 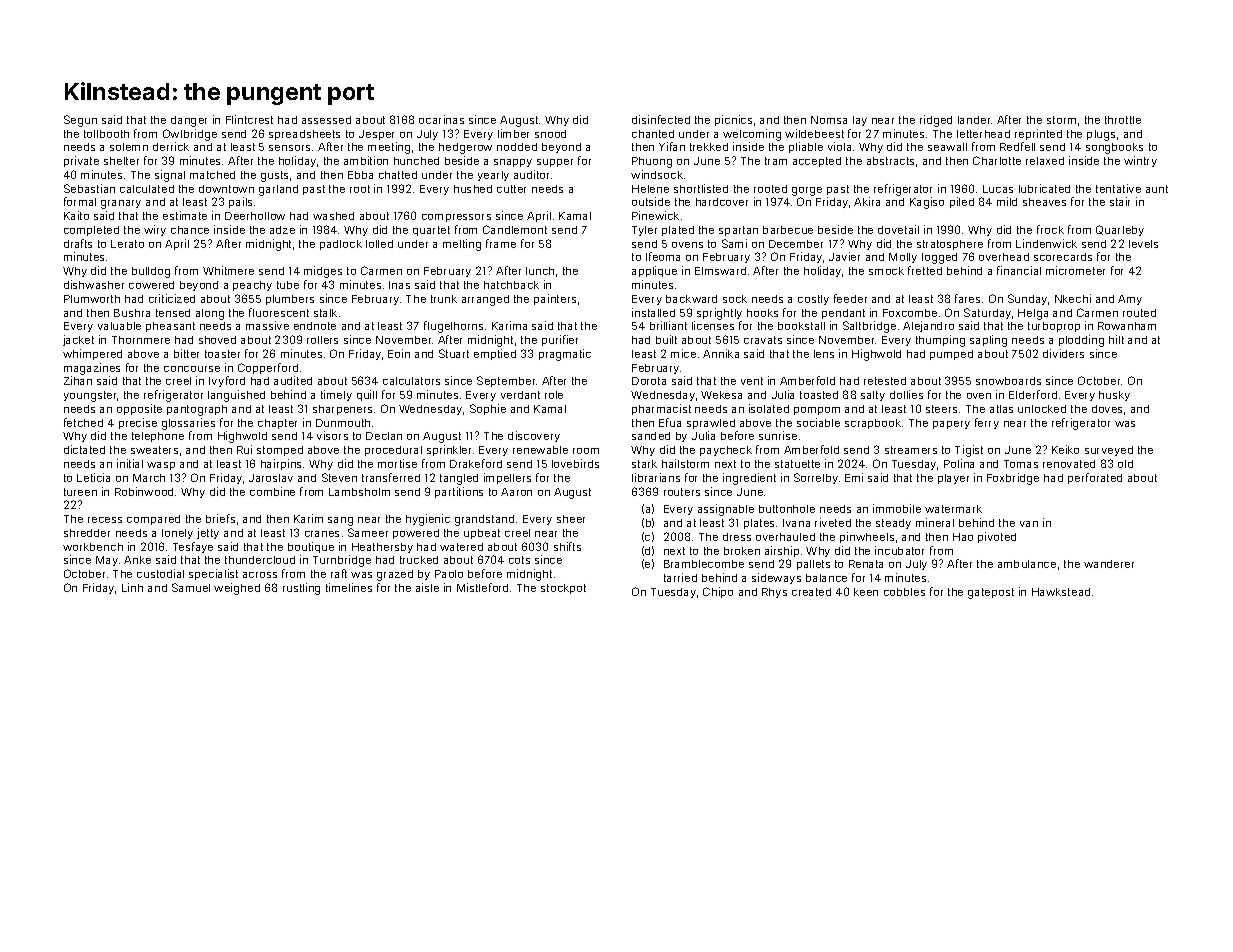 I want to click on ambulance, so click(x=1027, y=564).
